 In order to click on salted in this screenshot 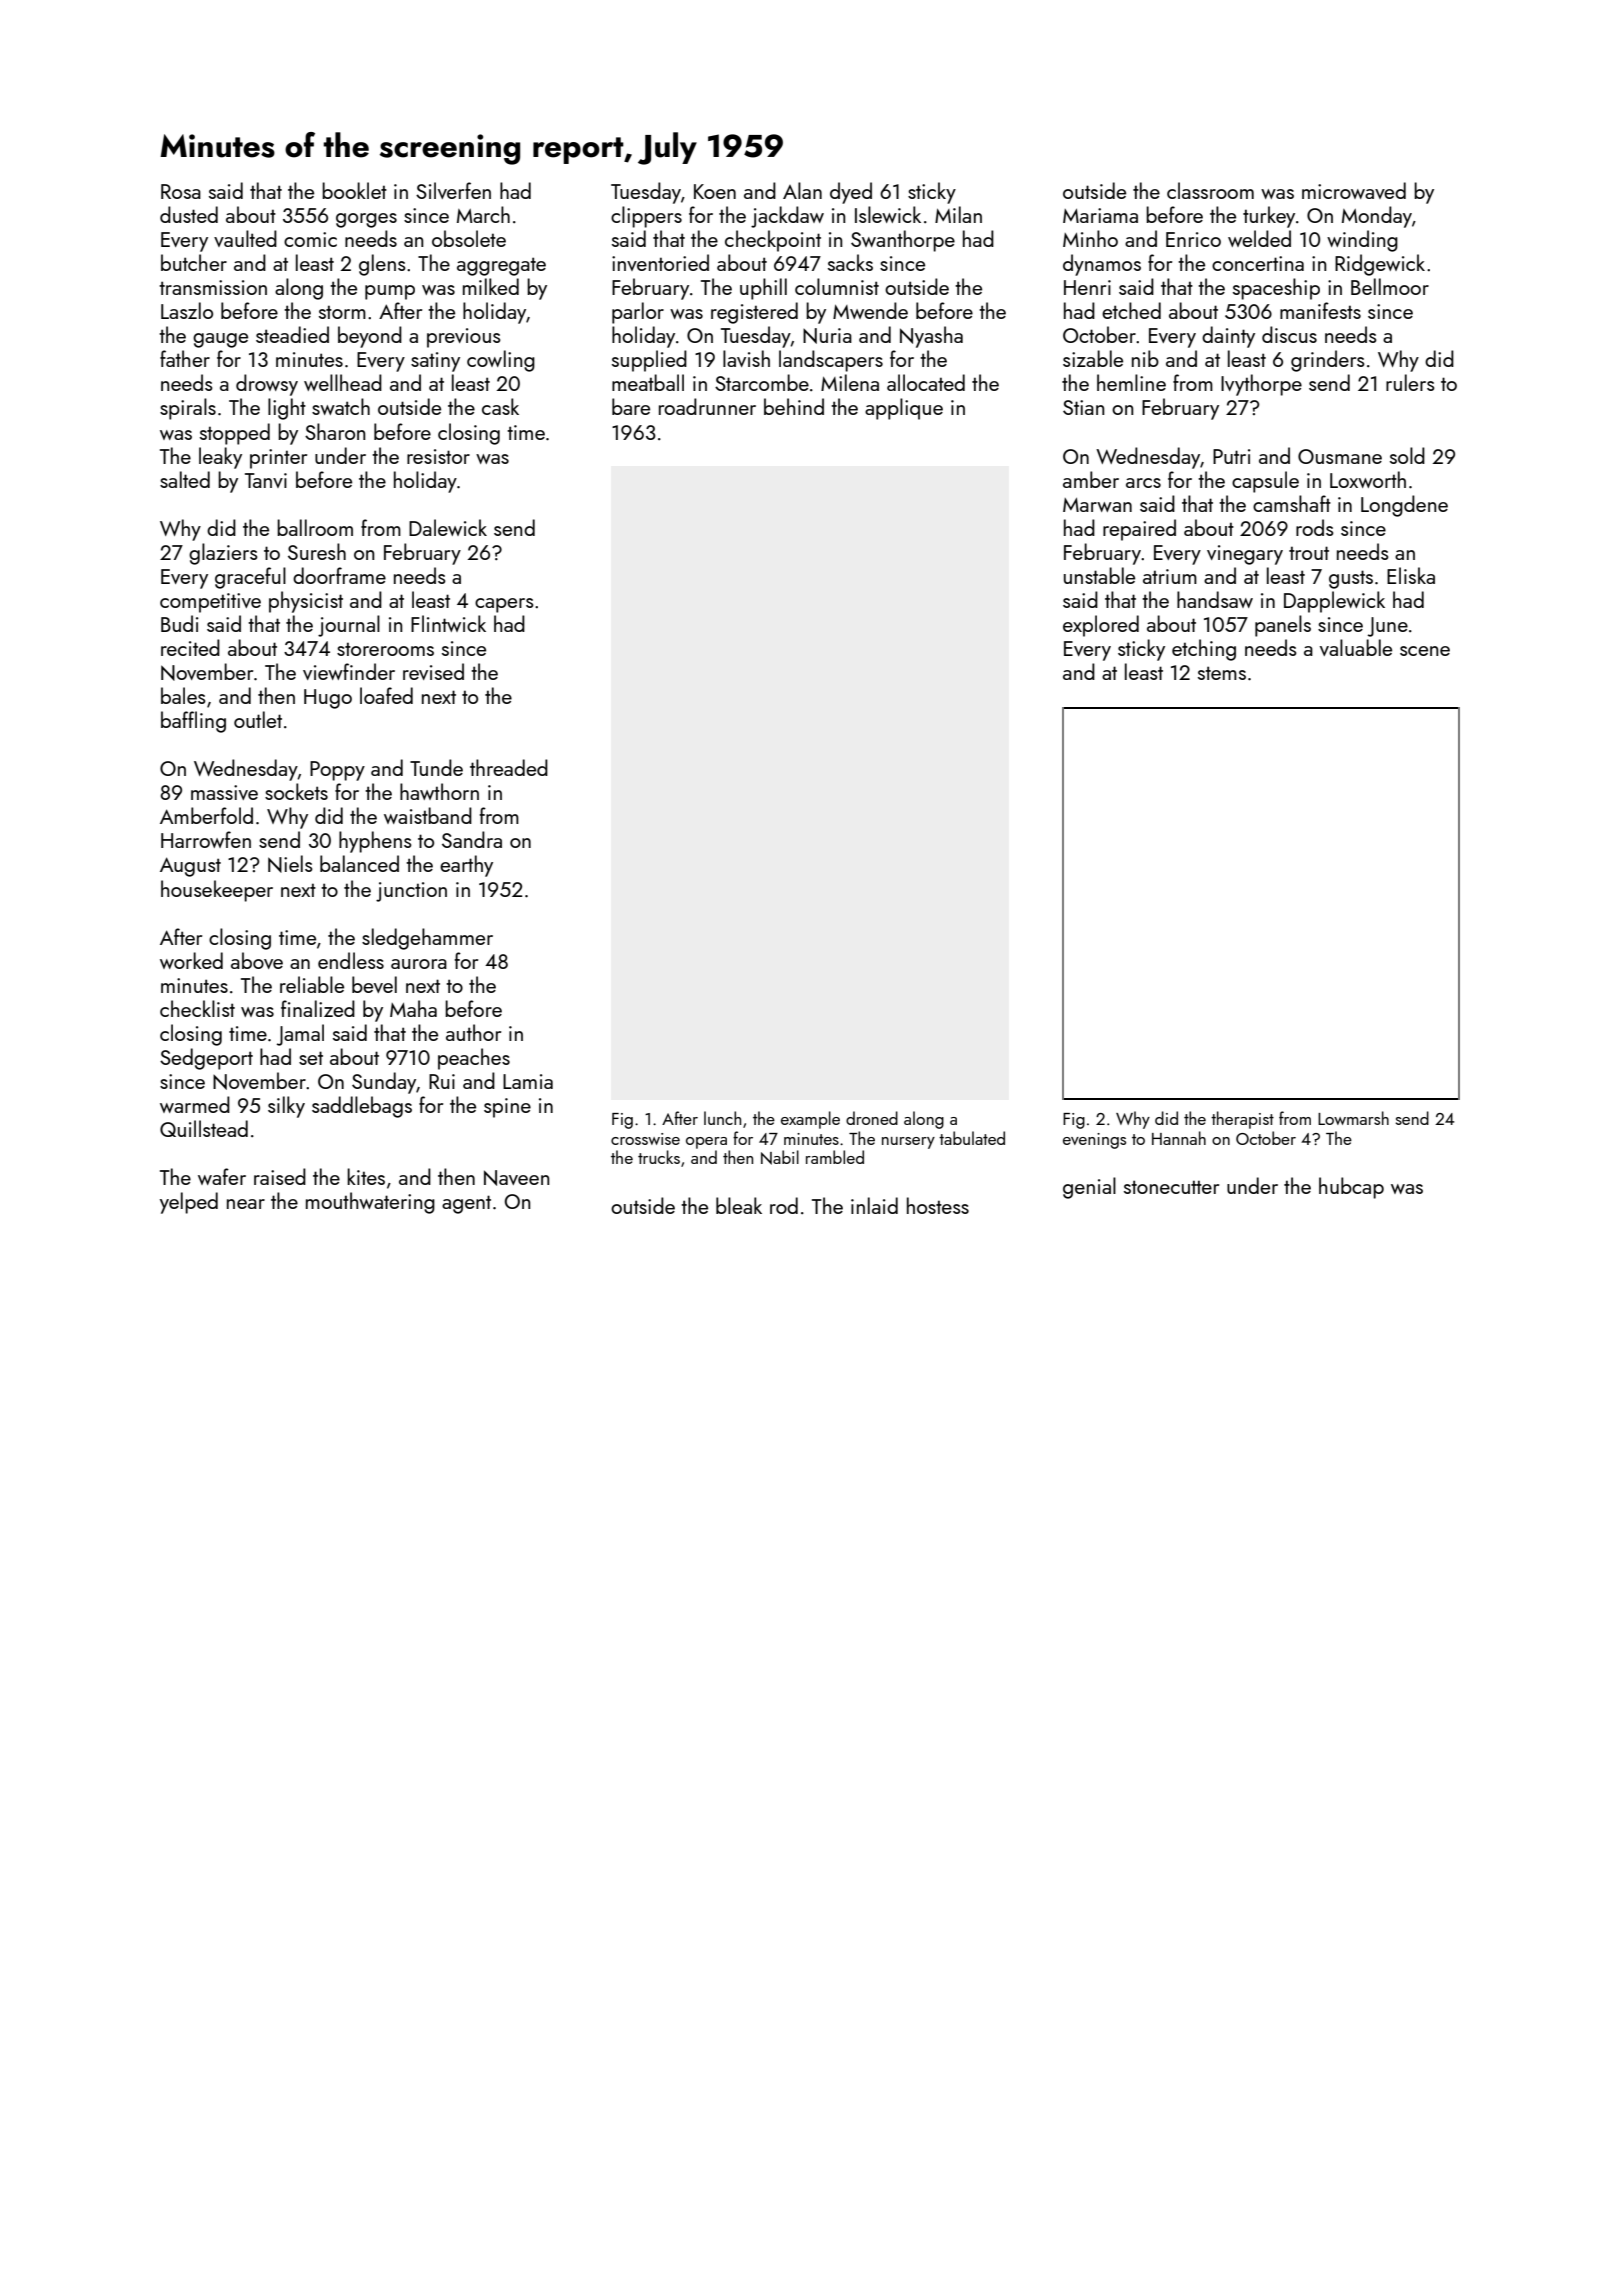, I will do `click(185, 479)`.
